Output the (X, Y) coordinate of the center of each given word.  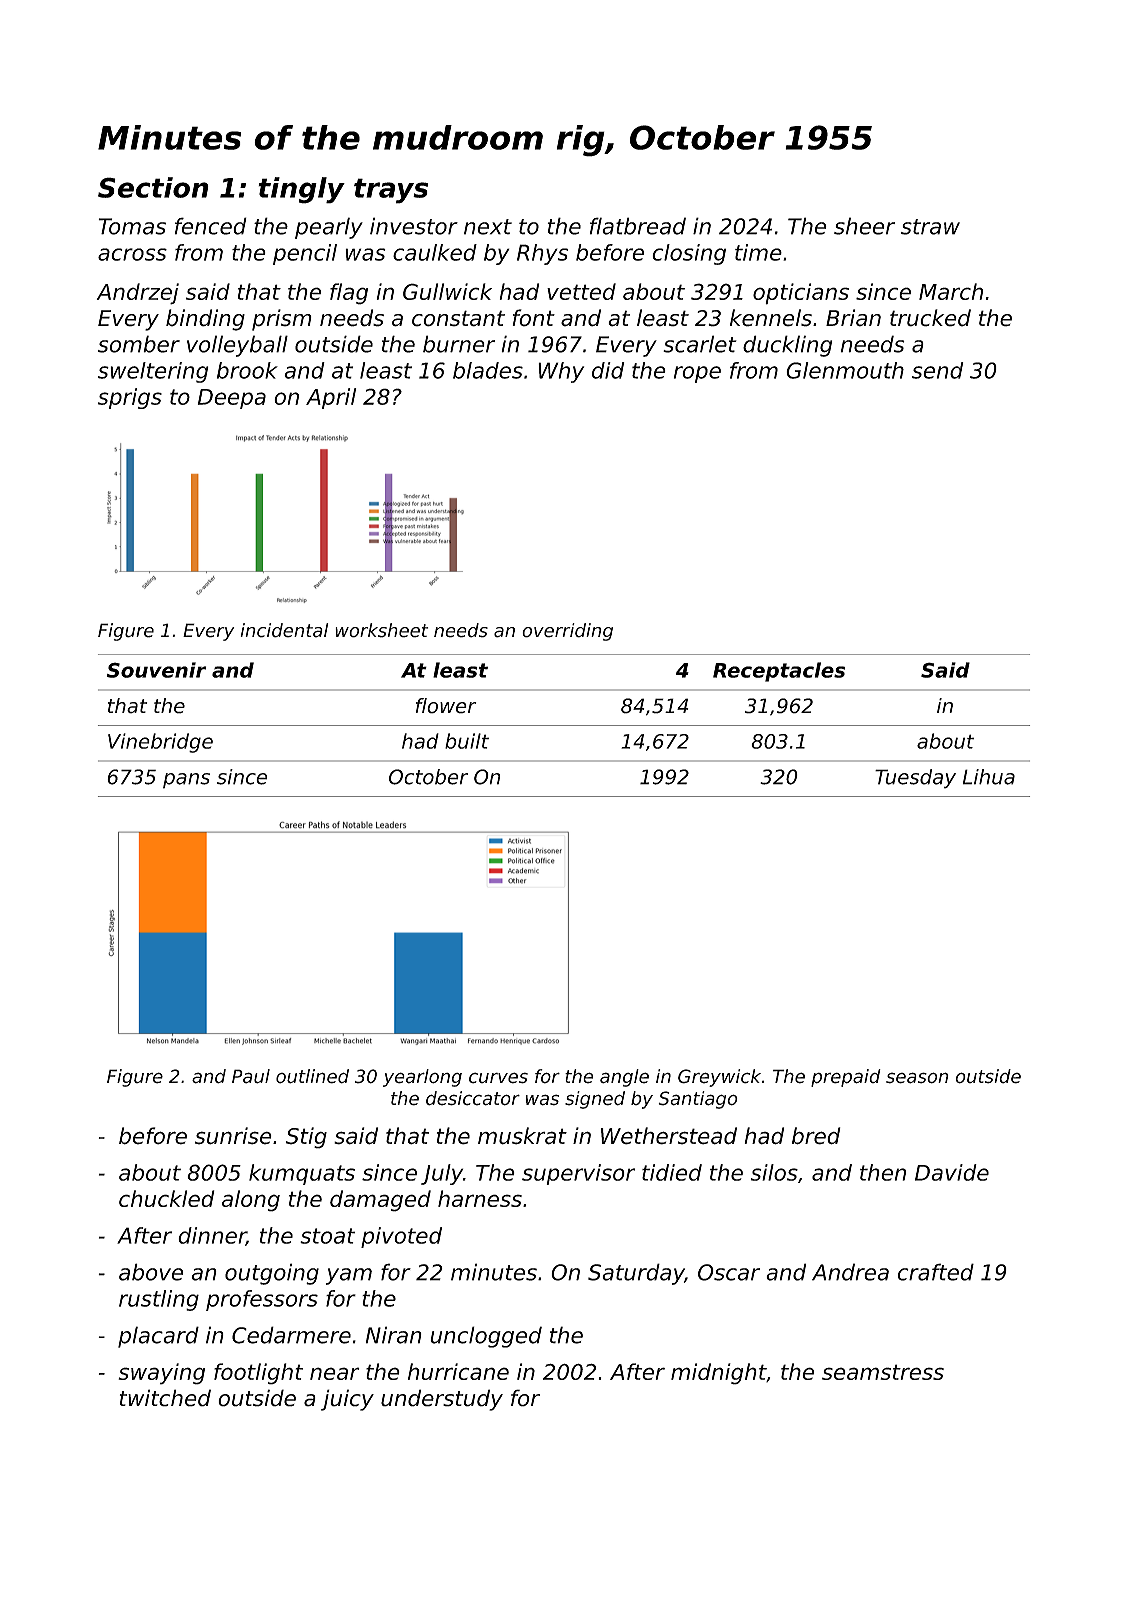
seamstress (883, 1372)
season (917, 1078)
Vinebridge (160, 743)
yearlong (422, 1078)
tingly (301, 190)
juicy (347, 1400)
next (488, 227)
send (938, 370)
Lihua (989, 777)
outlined (312, 1076)
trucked (930, 318)
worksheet (381, 630)
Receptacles (779, 672)
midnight (719, 1374)
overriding (567, 632)
